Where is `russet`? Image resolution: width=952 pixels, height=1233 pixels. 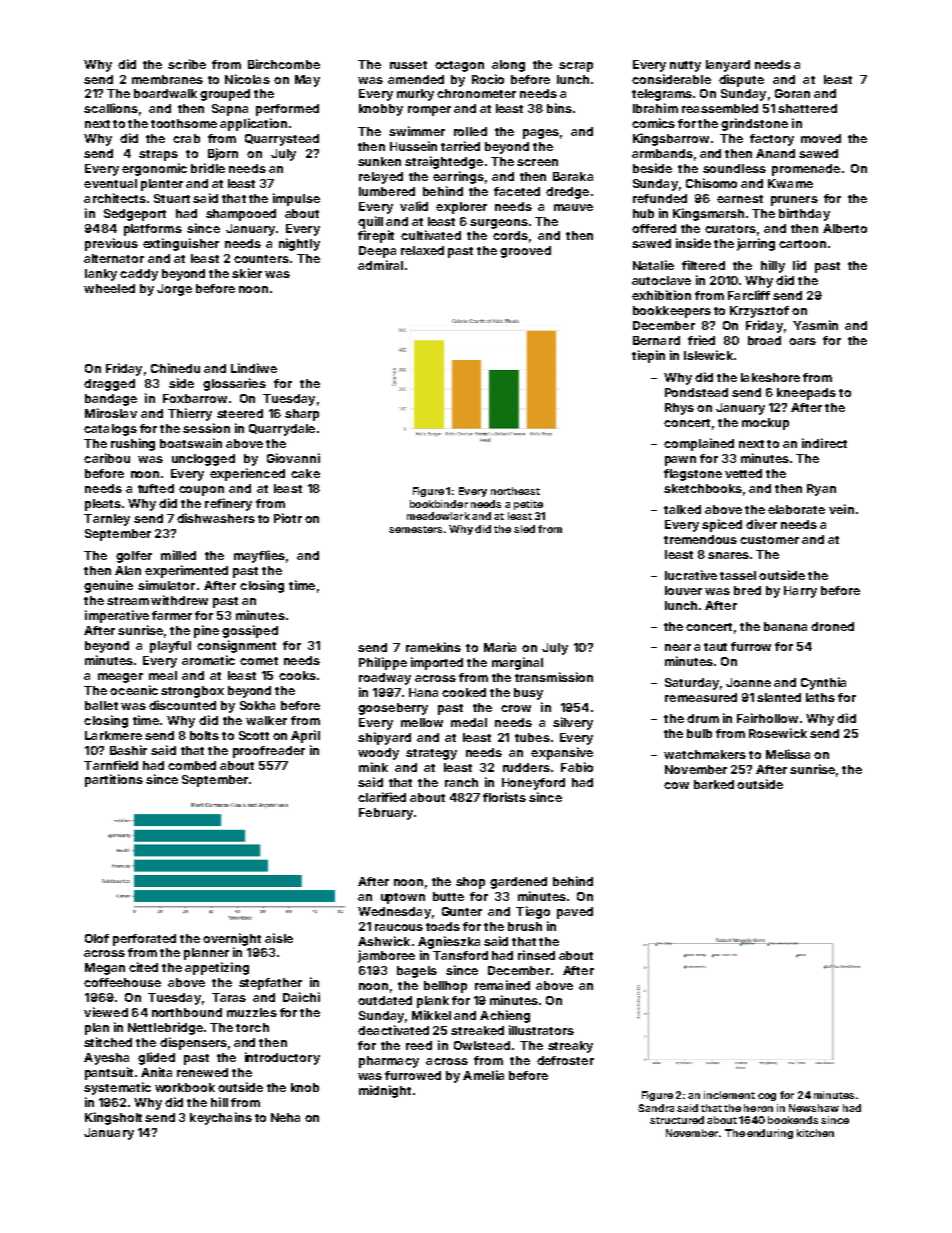
russet is located at coordinates (408, 65).
